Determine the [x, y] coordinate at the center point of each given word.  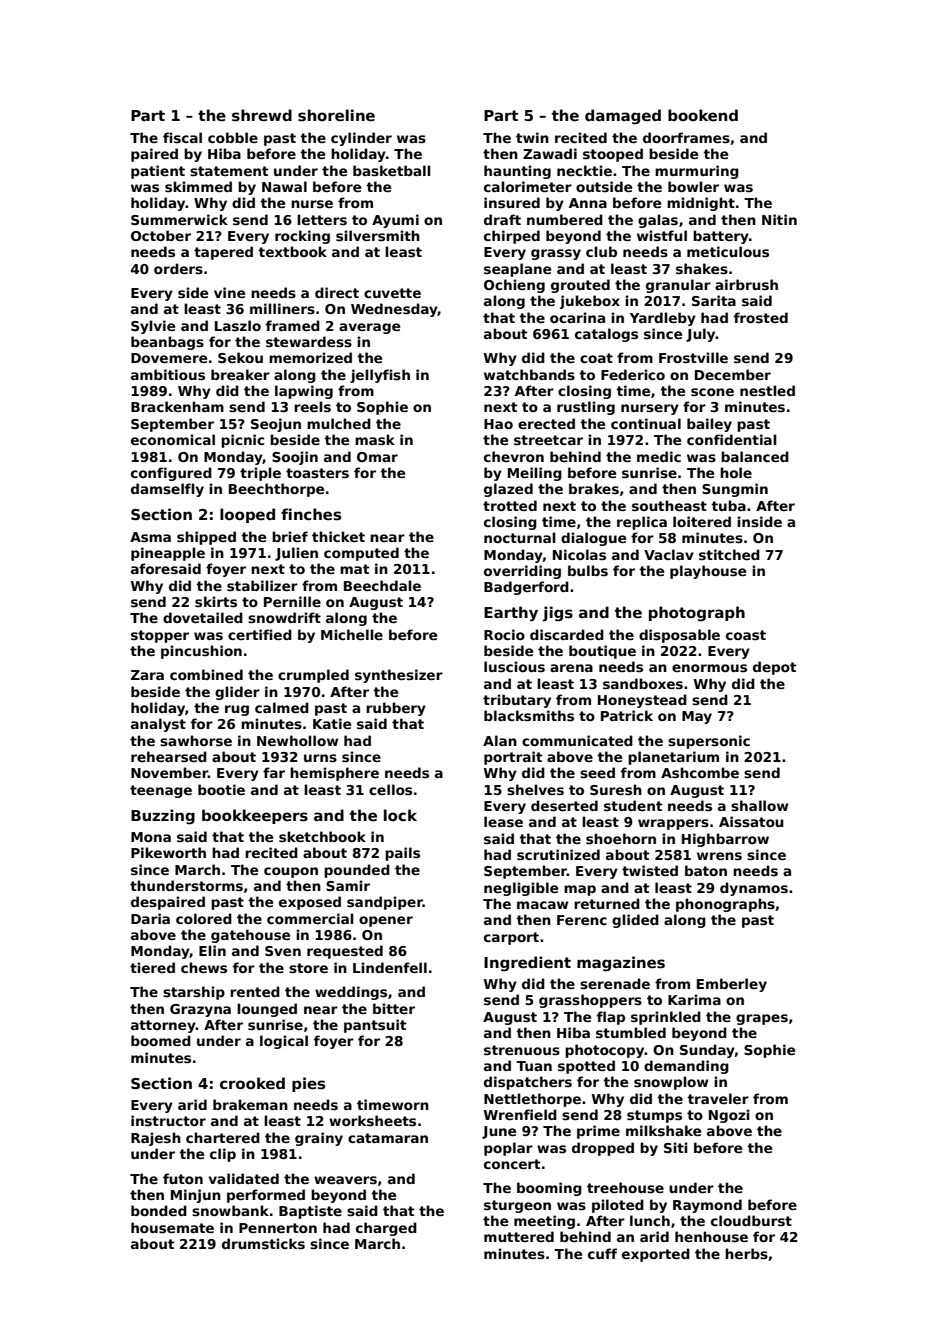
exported [656, 1255]
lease [503, 821]
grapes [762, 1019]
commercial [310, 918]
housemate [172, 1227]
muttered [519, 1236]
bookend [703, 115]
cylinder [361, 139]
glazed [508, 490]
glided [635, 921]
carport [511, 938]
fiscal [182, 137]
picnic [242, 441]
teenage [161, 791]
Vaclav [669, 554]
